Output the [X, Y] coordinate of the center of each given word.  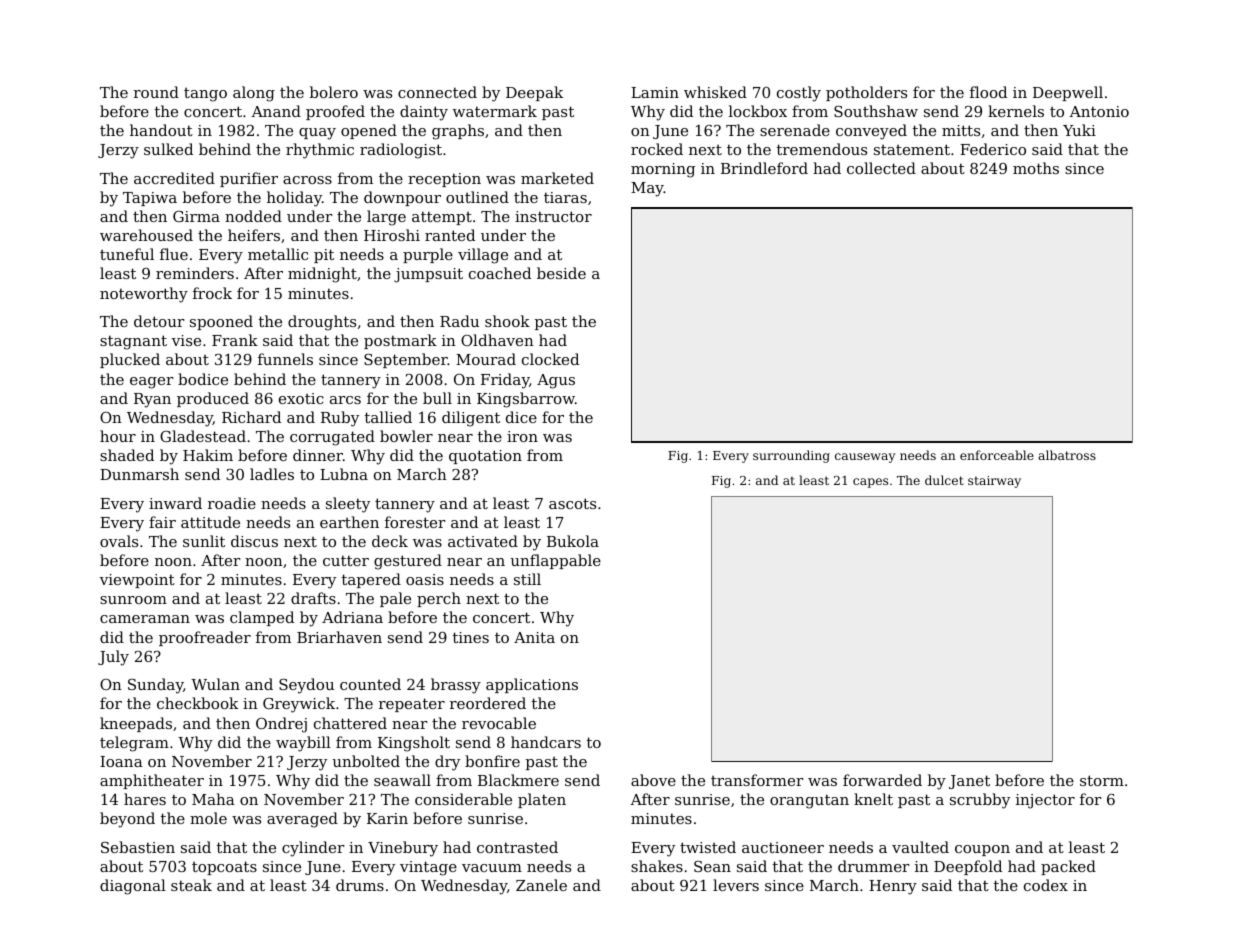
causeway [865, 458]
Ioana [121, 761]
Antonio [1099, 111]
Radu [459, 321]
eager [152, 383]
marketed [557, 178]
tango [205, 95]
